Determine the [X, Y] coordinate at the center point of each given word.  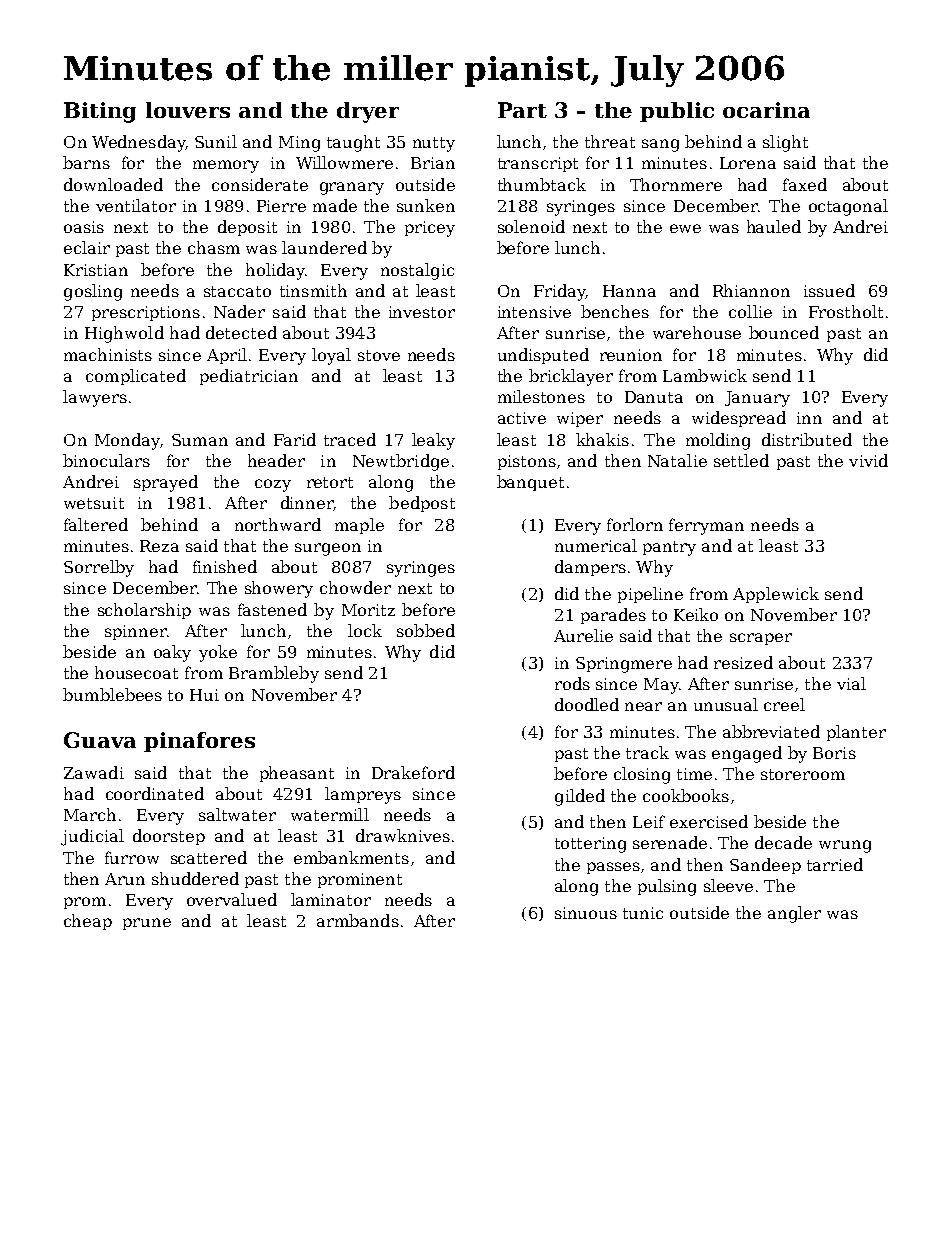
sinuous [586, 913]
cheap [88, 922]
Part [522, 110]
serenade [670, 842]
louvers [188, 110]
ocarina [766, 110]
